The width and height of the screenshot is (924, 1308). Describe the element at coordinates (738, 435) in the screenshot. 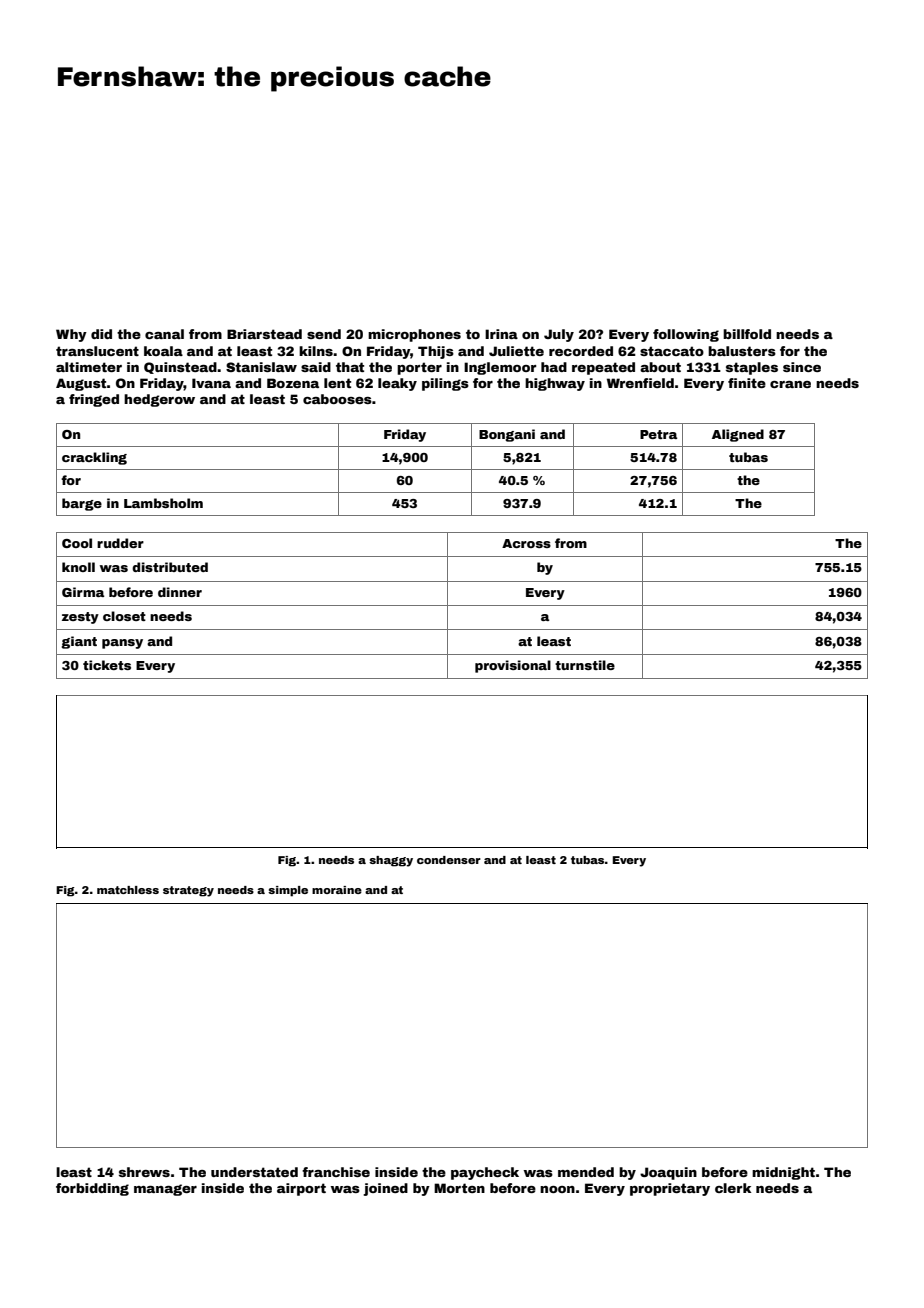

I see `Aligned` at that location.
